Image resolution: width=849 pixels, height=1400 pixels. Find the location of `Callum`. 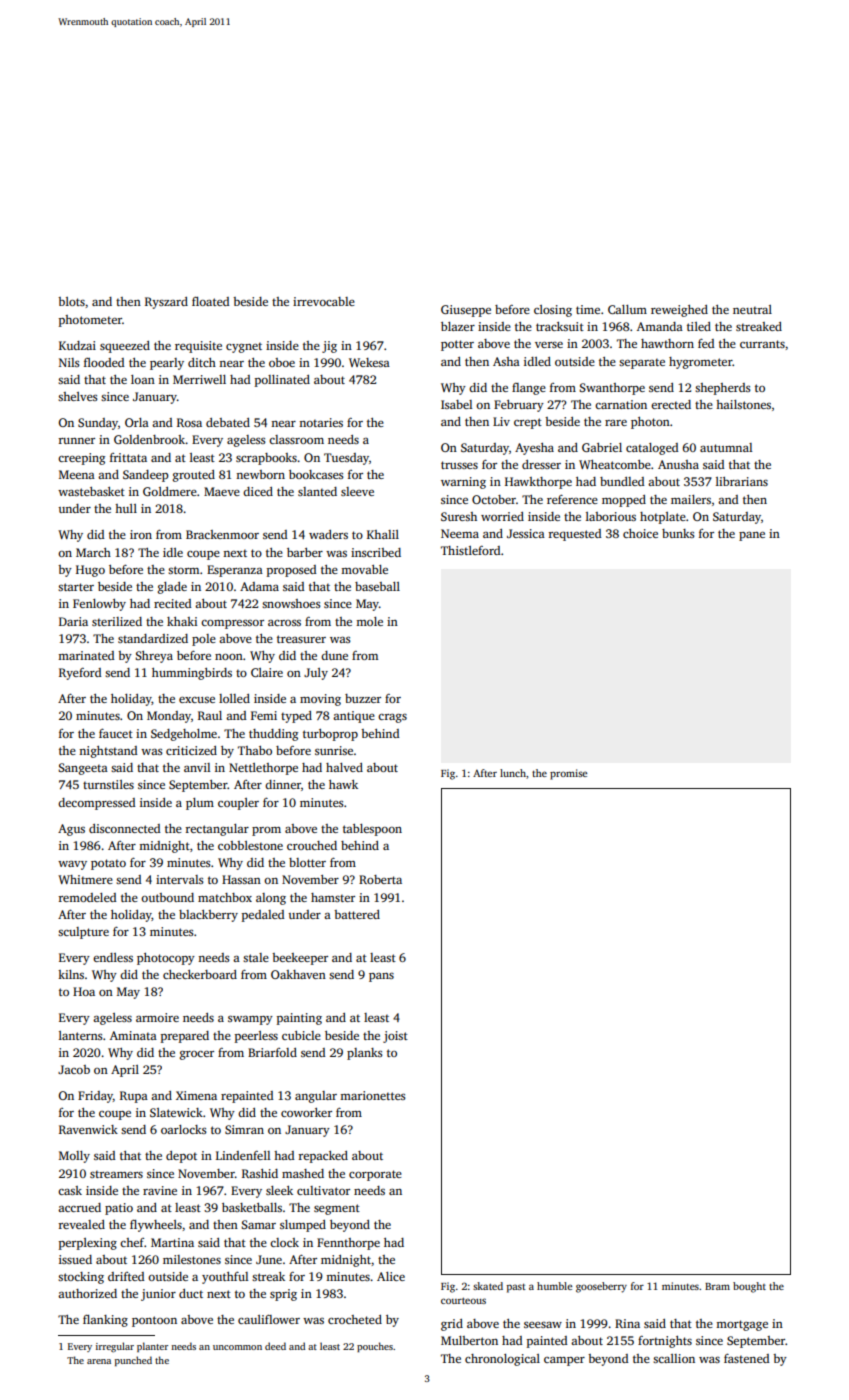

Callum is located at coordinates (627, 309).
